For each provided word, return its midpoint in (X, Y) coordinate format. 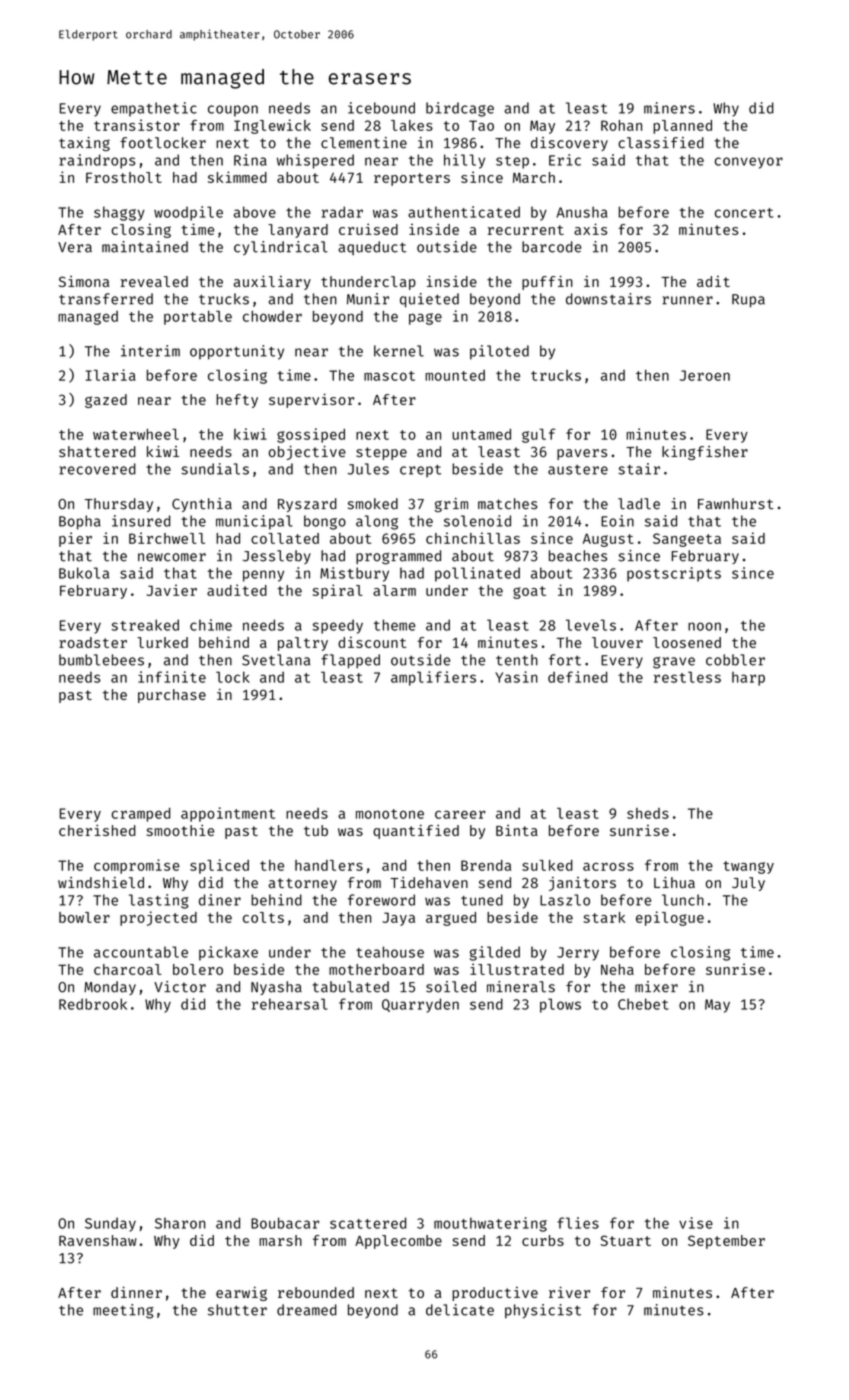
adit (713, 281)
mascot (389, 376)
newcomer (172, 557)
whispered (315, 161)
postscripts (674, 574)
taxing (84, 144)
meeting (123, 1311)
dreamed (307, 1310)
